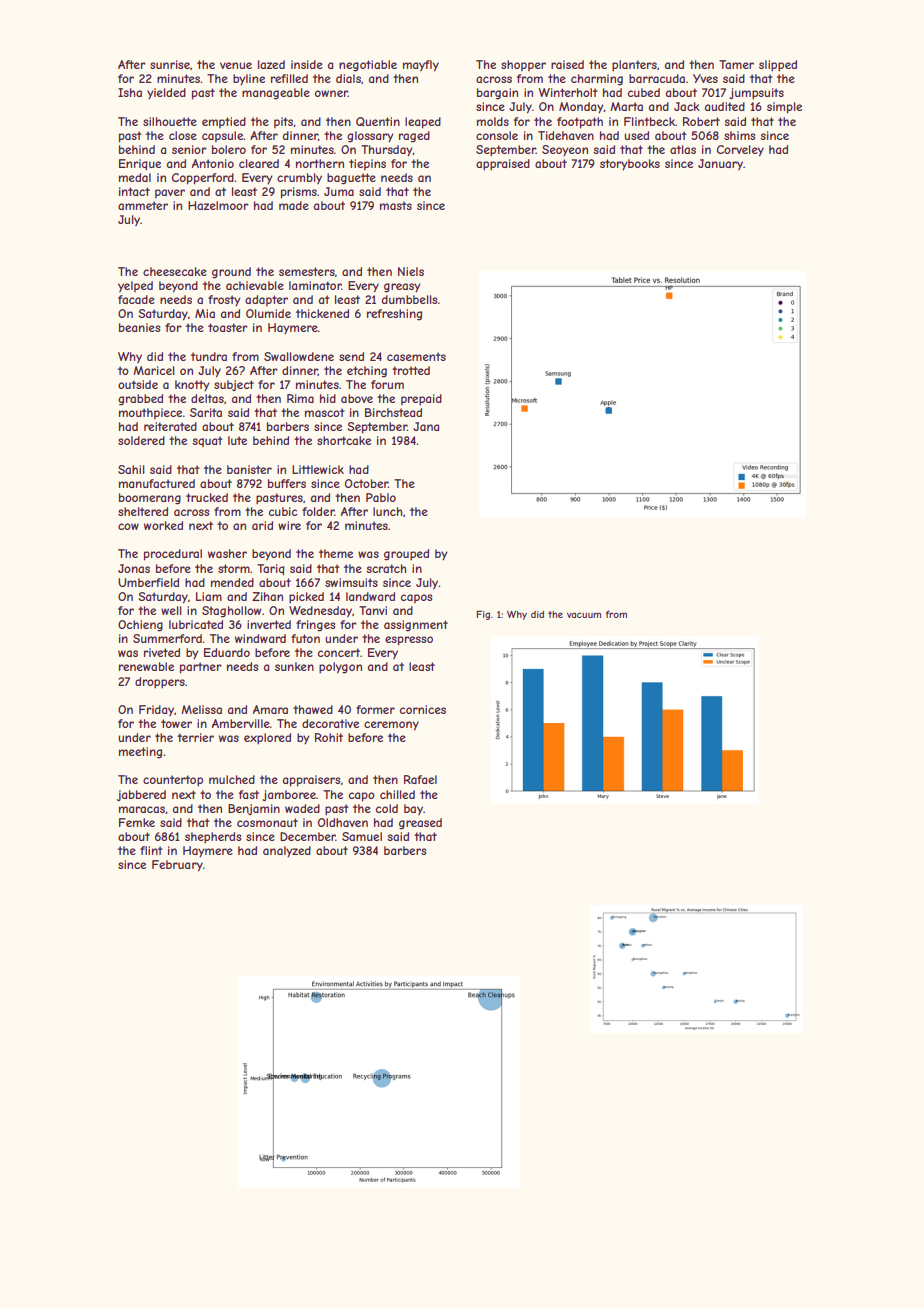 Image resolution: width=924 pixels, height=1308 pixels. I want to click on Niels, so click(411, 271).
